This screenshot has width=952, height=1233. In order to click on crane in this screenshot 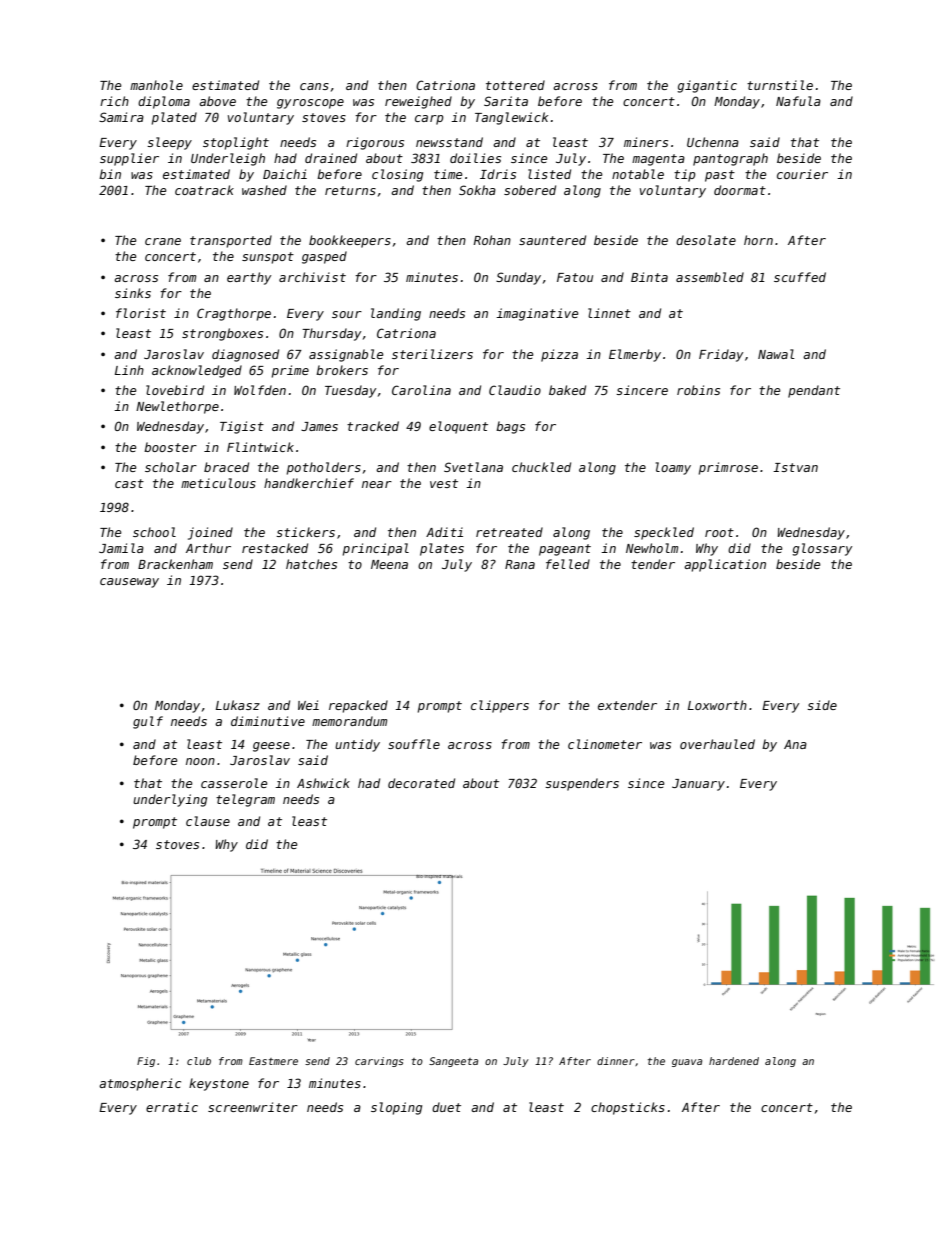, I will do `click(163, 241)`.
